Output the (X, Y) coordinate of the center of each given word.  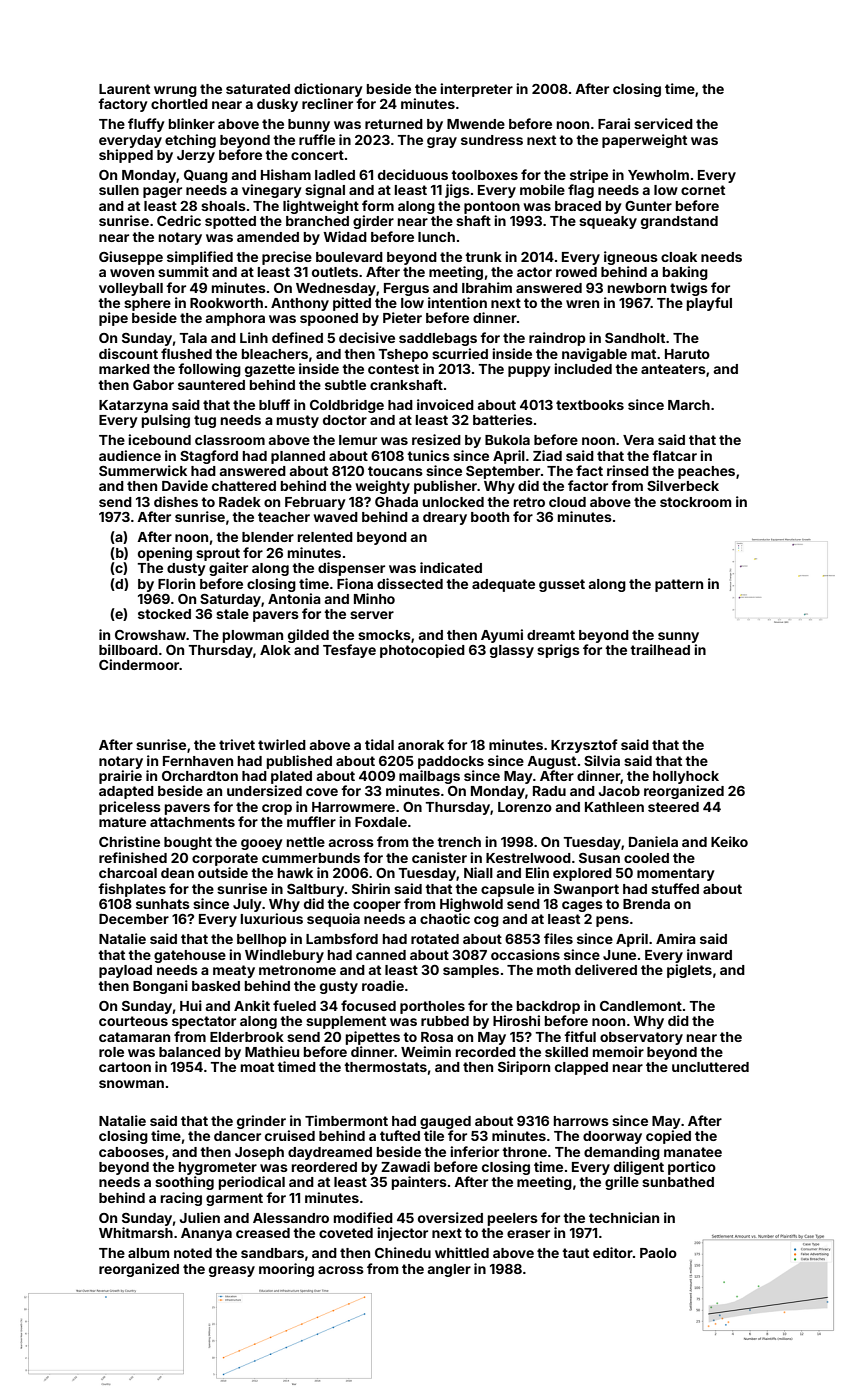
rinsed (628, 470)
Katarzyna (133, 406)
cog (486, 921)
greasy (232, 1271)
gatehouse (190, 956)
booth (490, 517)
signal (325, 191)
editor (613, 1252)
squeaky (608, 222)
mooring (286, 1270)
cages (582, 906)
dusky (277, 105)
